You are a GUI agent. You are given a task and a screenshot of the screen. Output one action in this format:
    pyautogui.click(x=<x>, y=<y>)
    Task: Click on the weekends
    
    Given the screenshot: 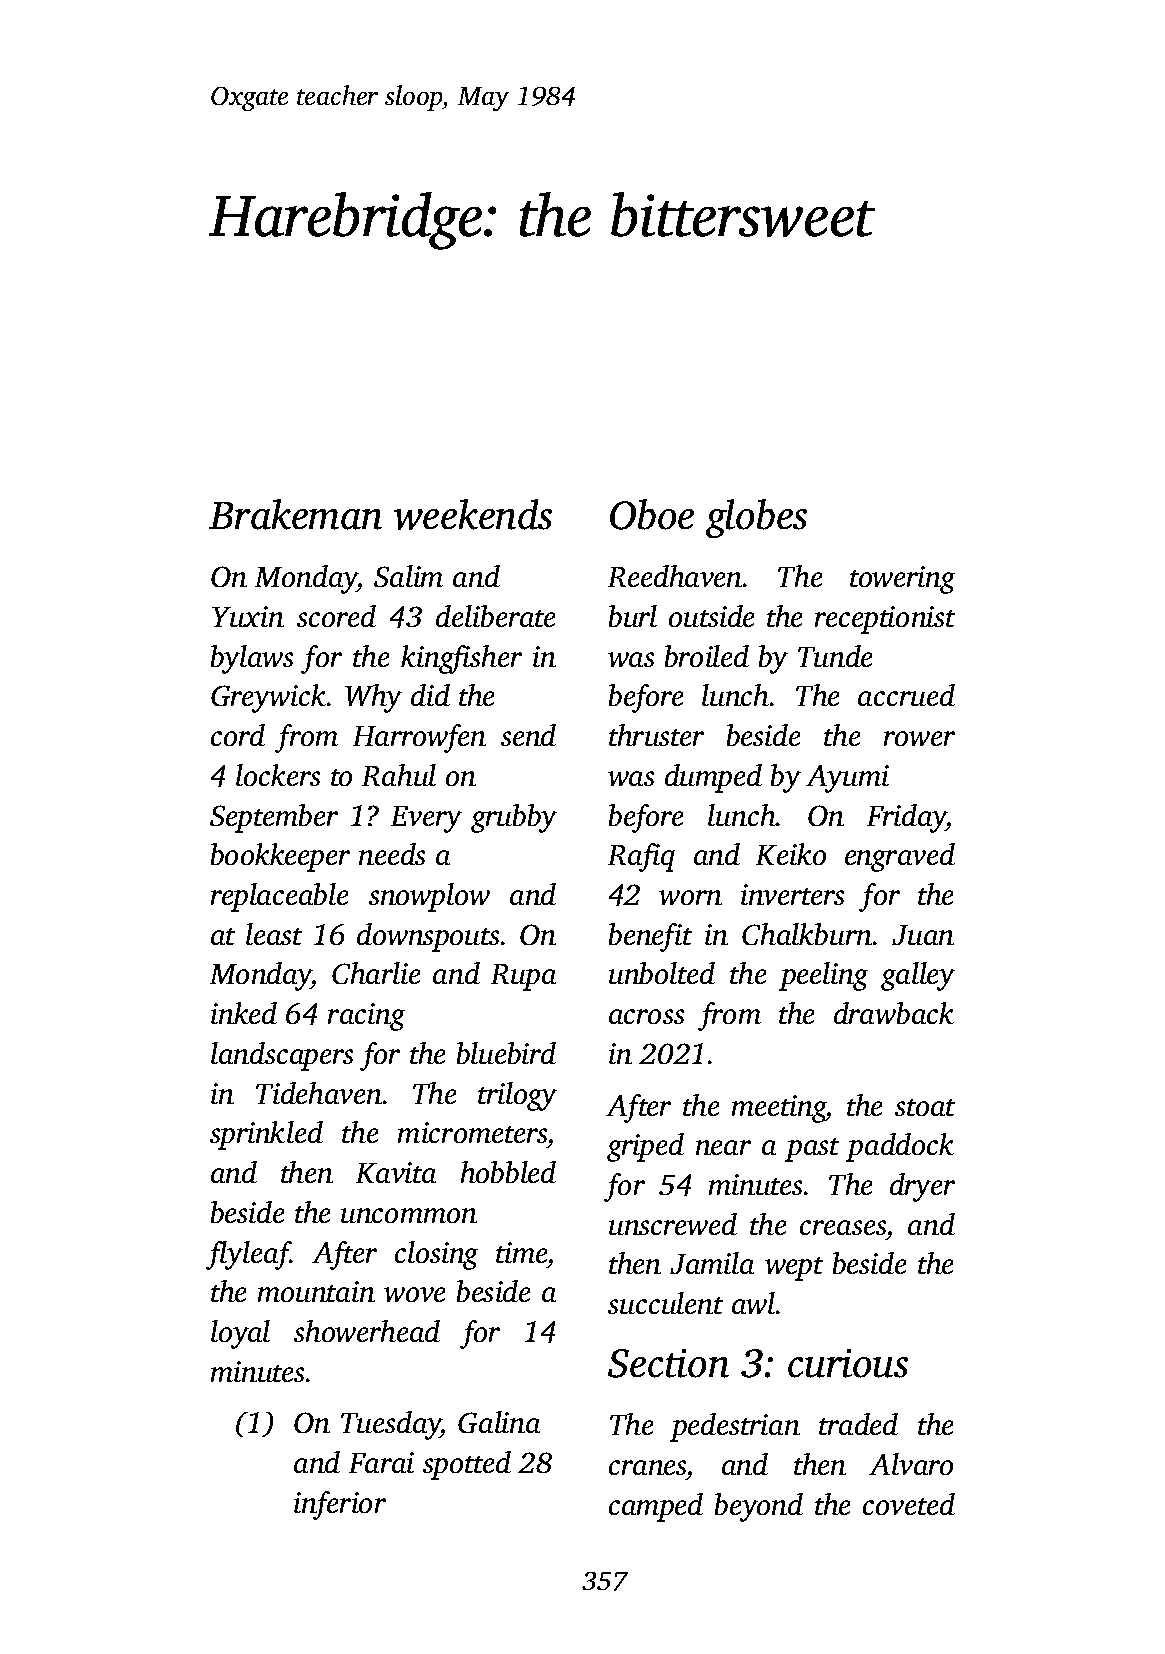 What is the action you would take?
    pyautogui.click(x=473, y=514)
